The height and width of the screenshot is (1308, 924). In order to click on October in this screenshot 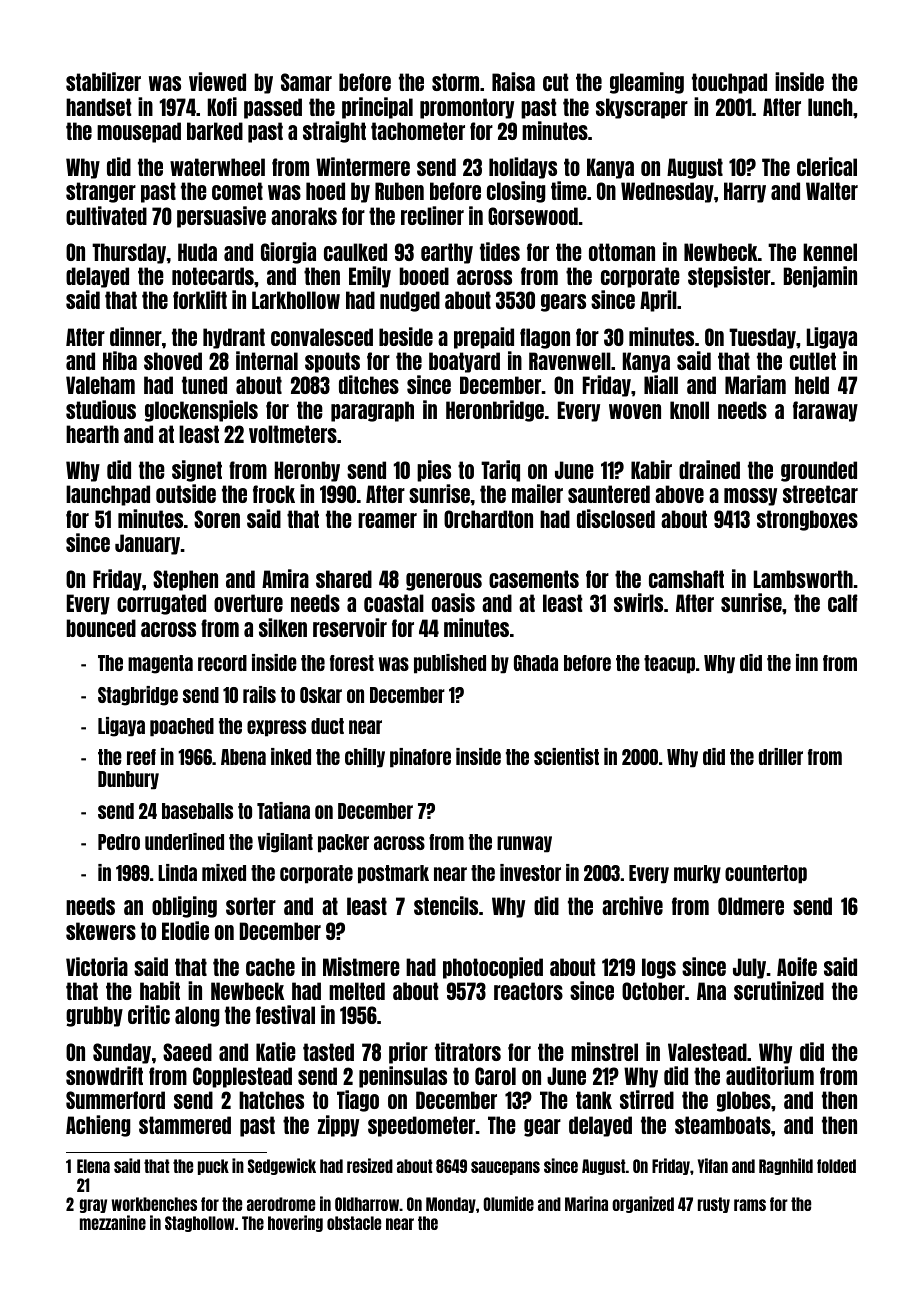, I will do `click(653, 991)`.
